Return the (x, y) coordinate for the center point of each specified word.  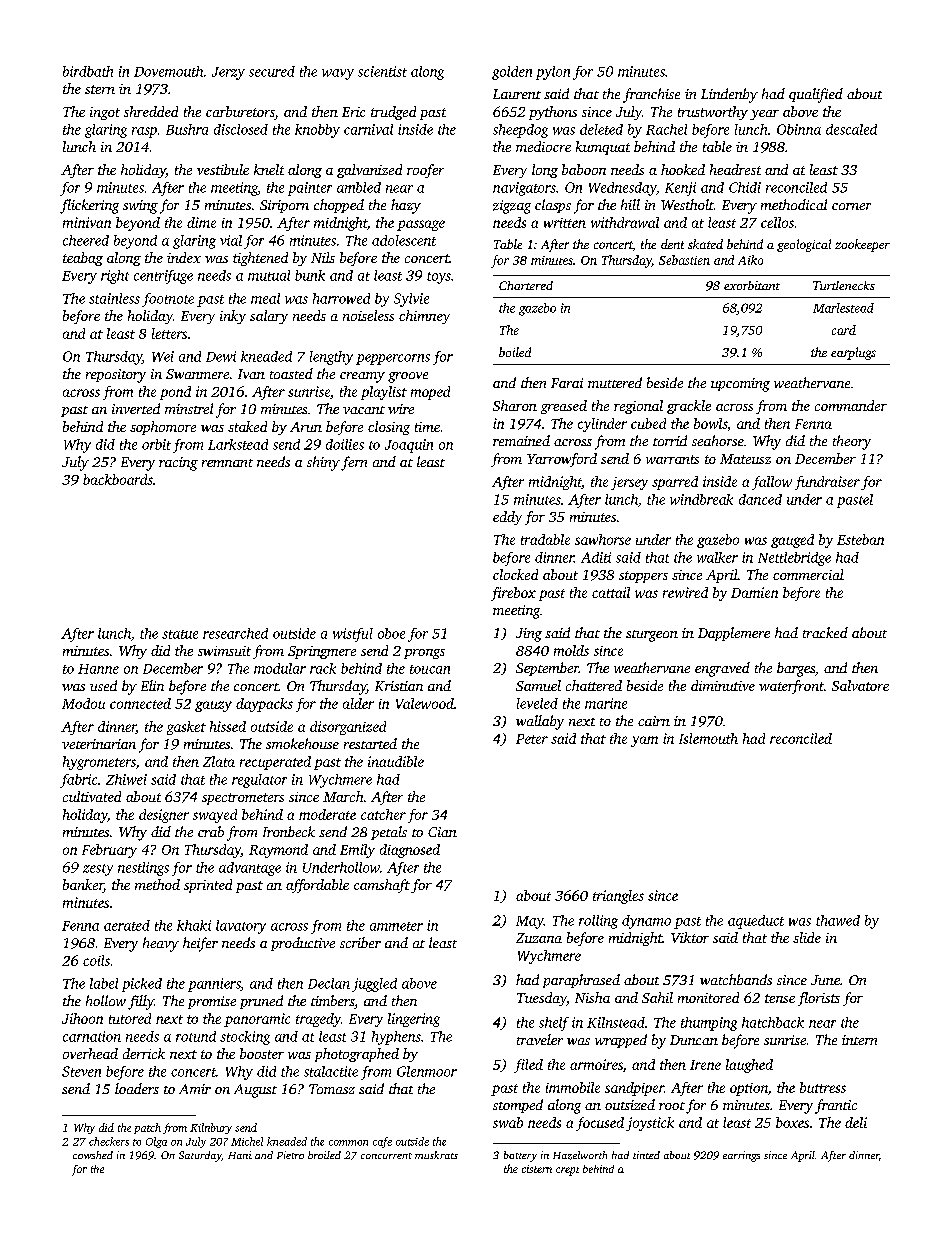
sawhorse (603, 539)
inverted (136, 408)
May (530, 922)
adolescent (404, 240)
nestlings (143, 869)
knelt (269, 169)
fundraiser (827, 483)
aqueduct (756, 922)
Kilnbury (211, 1128)
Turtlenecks (844, 285)
